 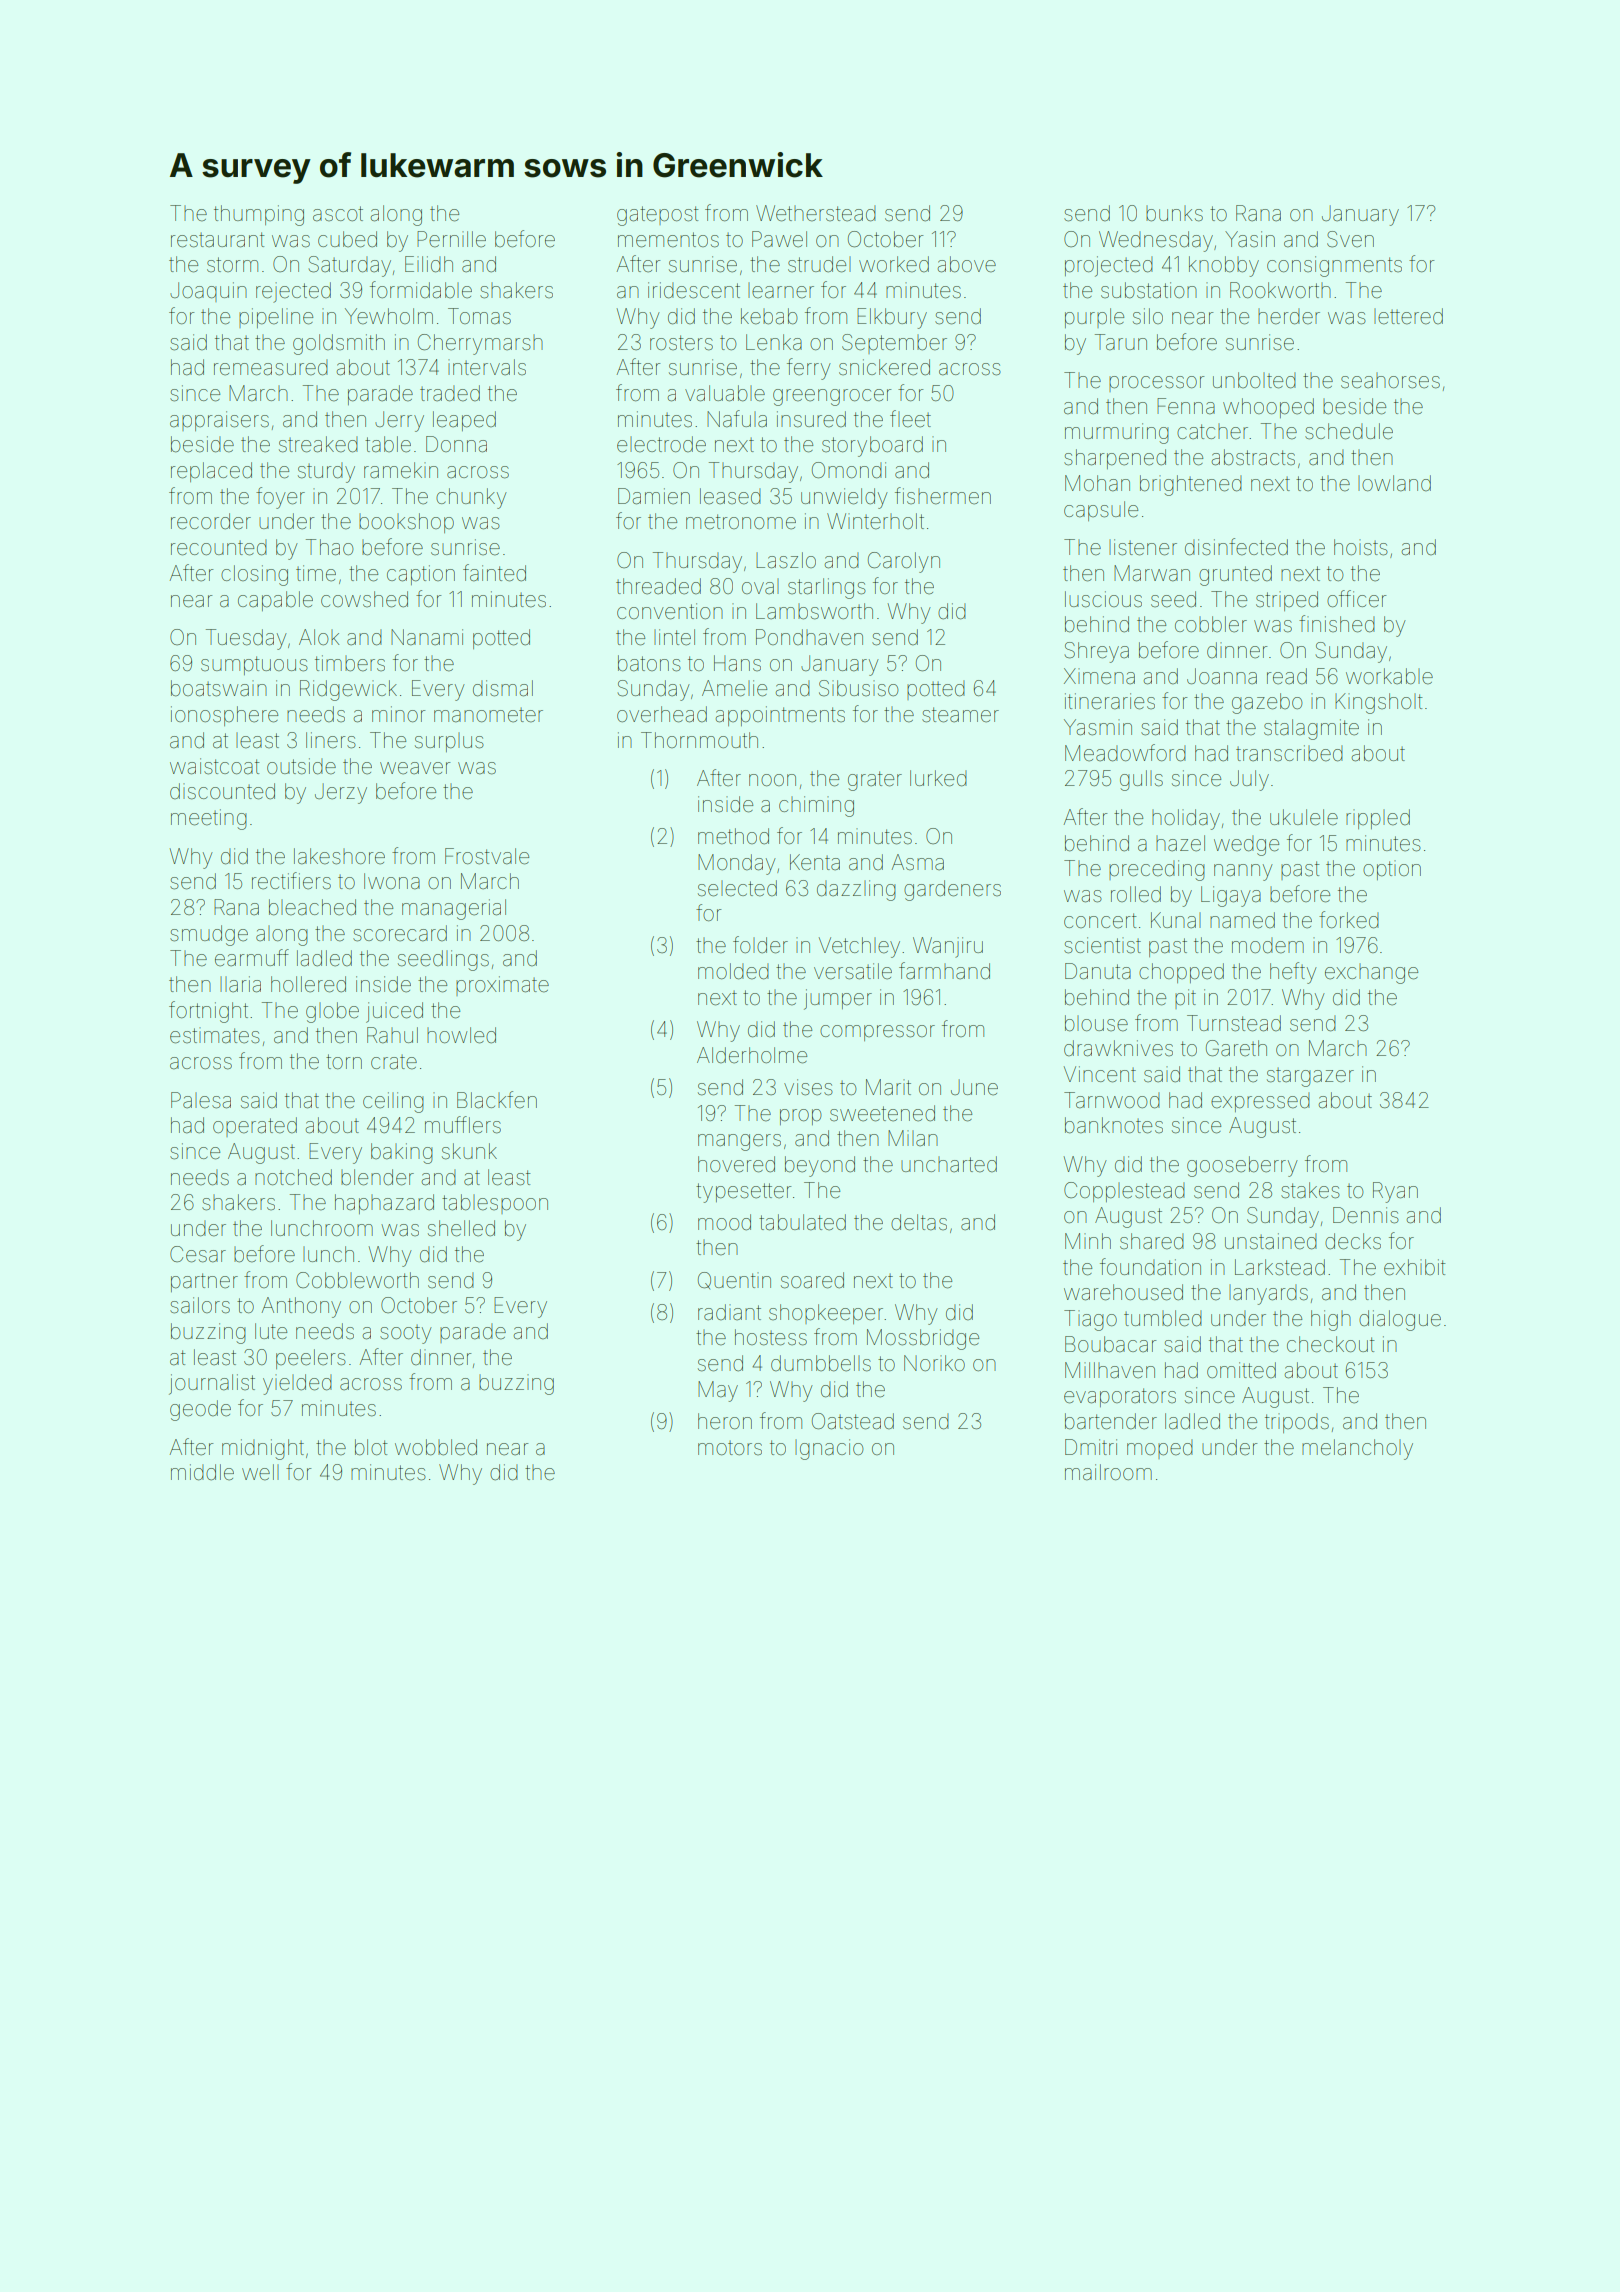 What do you see at coordinates (202, 1472) in the image?
I see `middle` at bounding box center [202, 1472].
